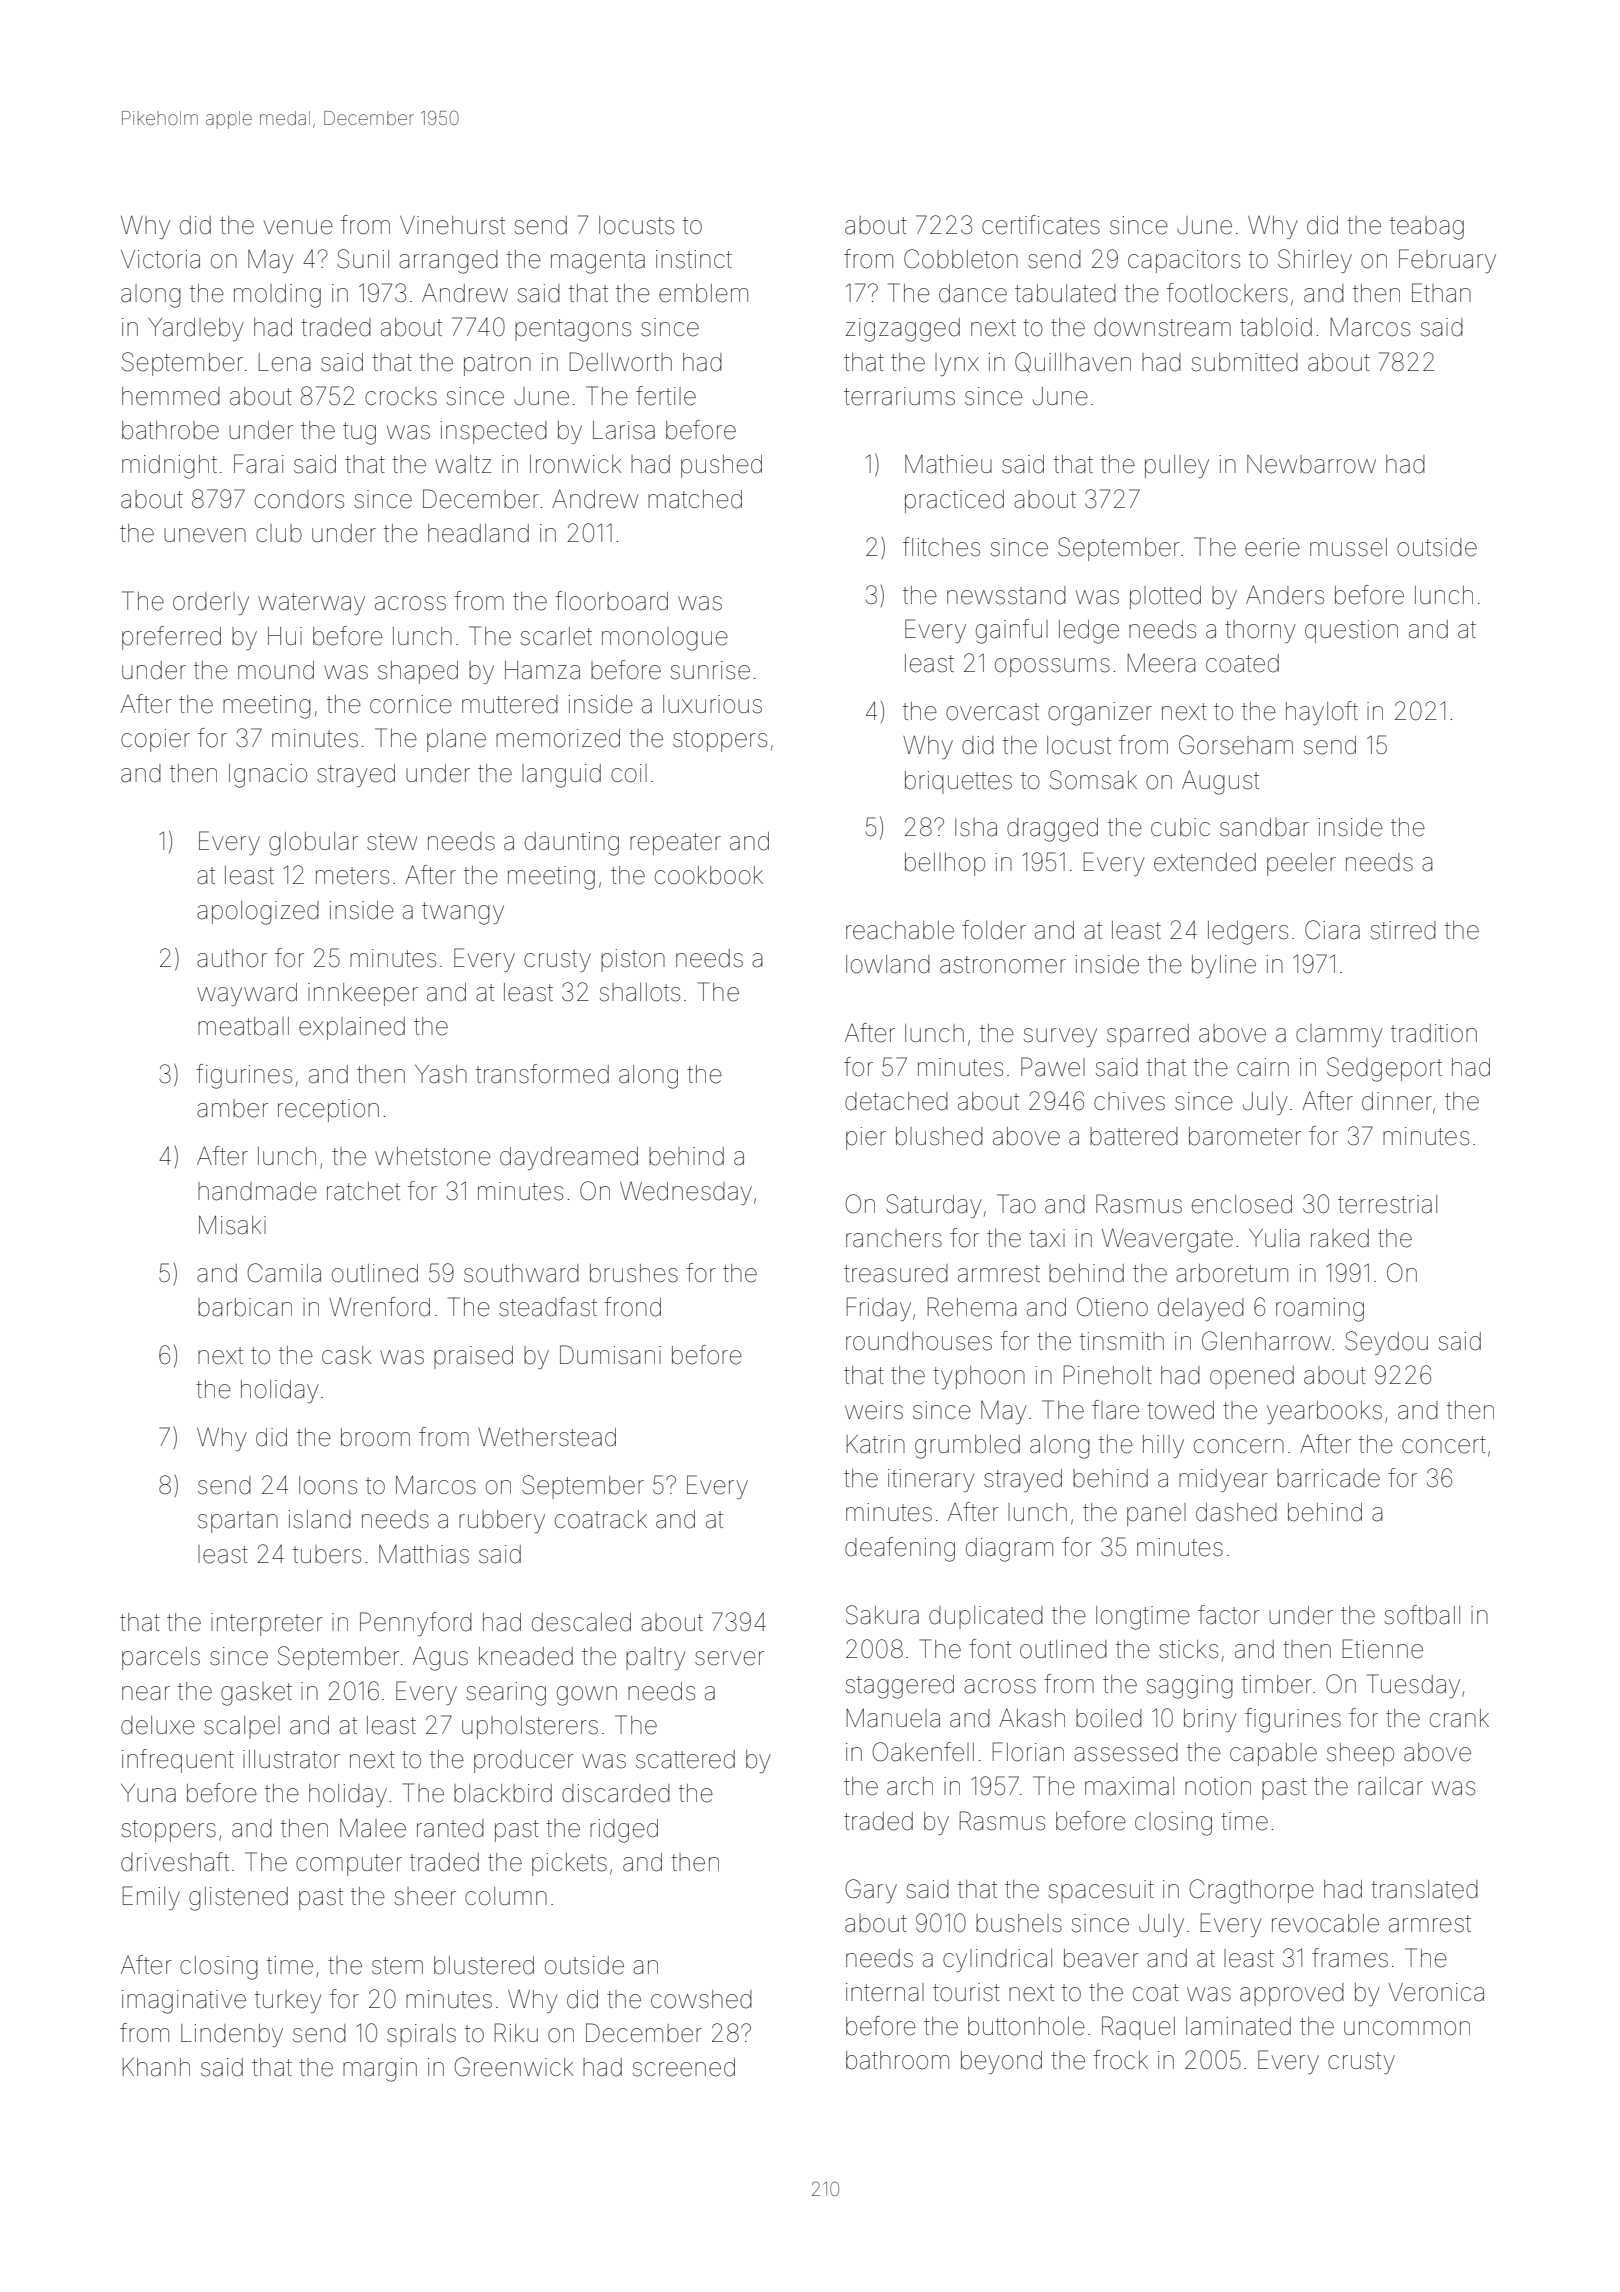  Describe the element at coordinates (1239, 1446) in the image. I see `concern` at that location.
